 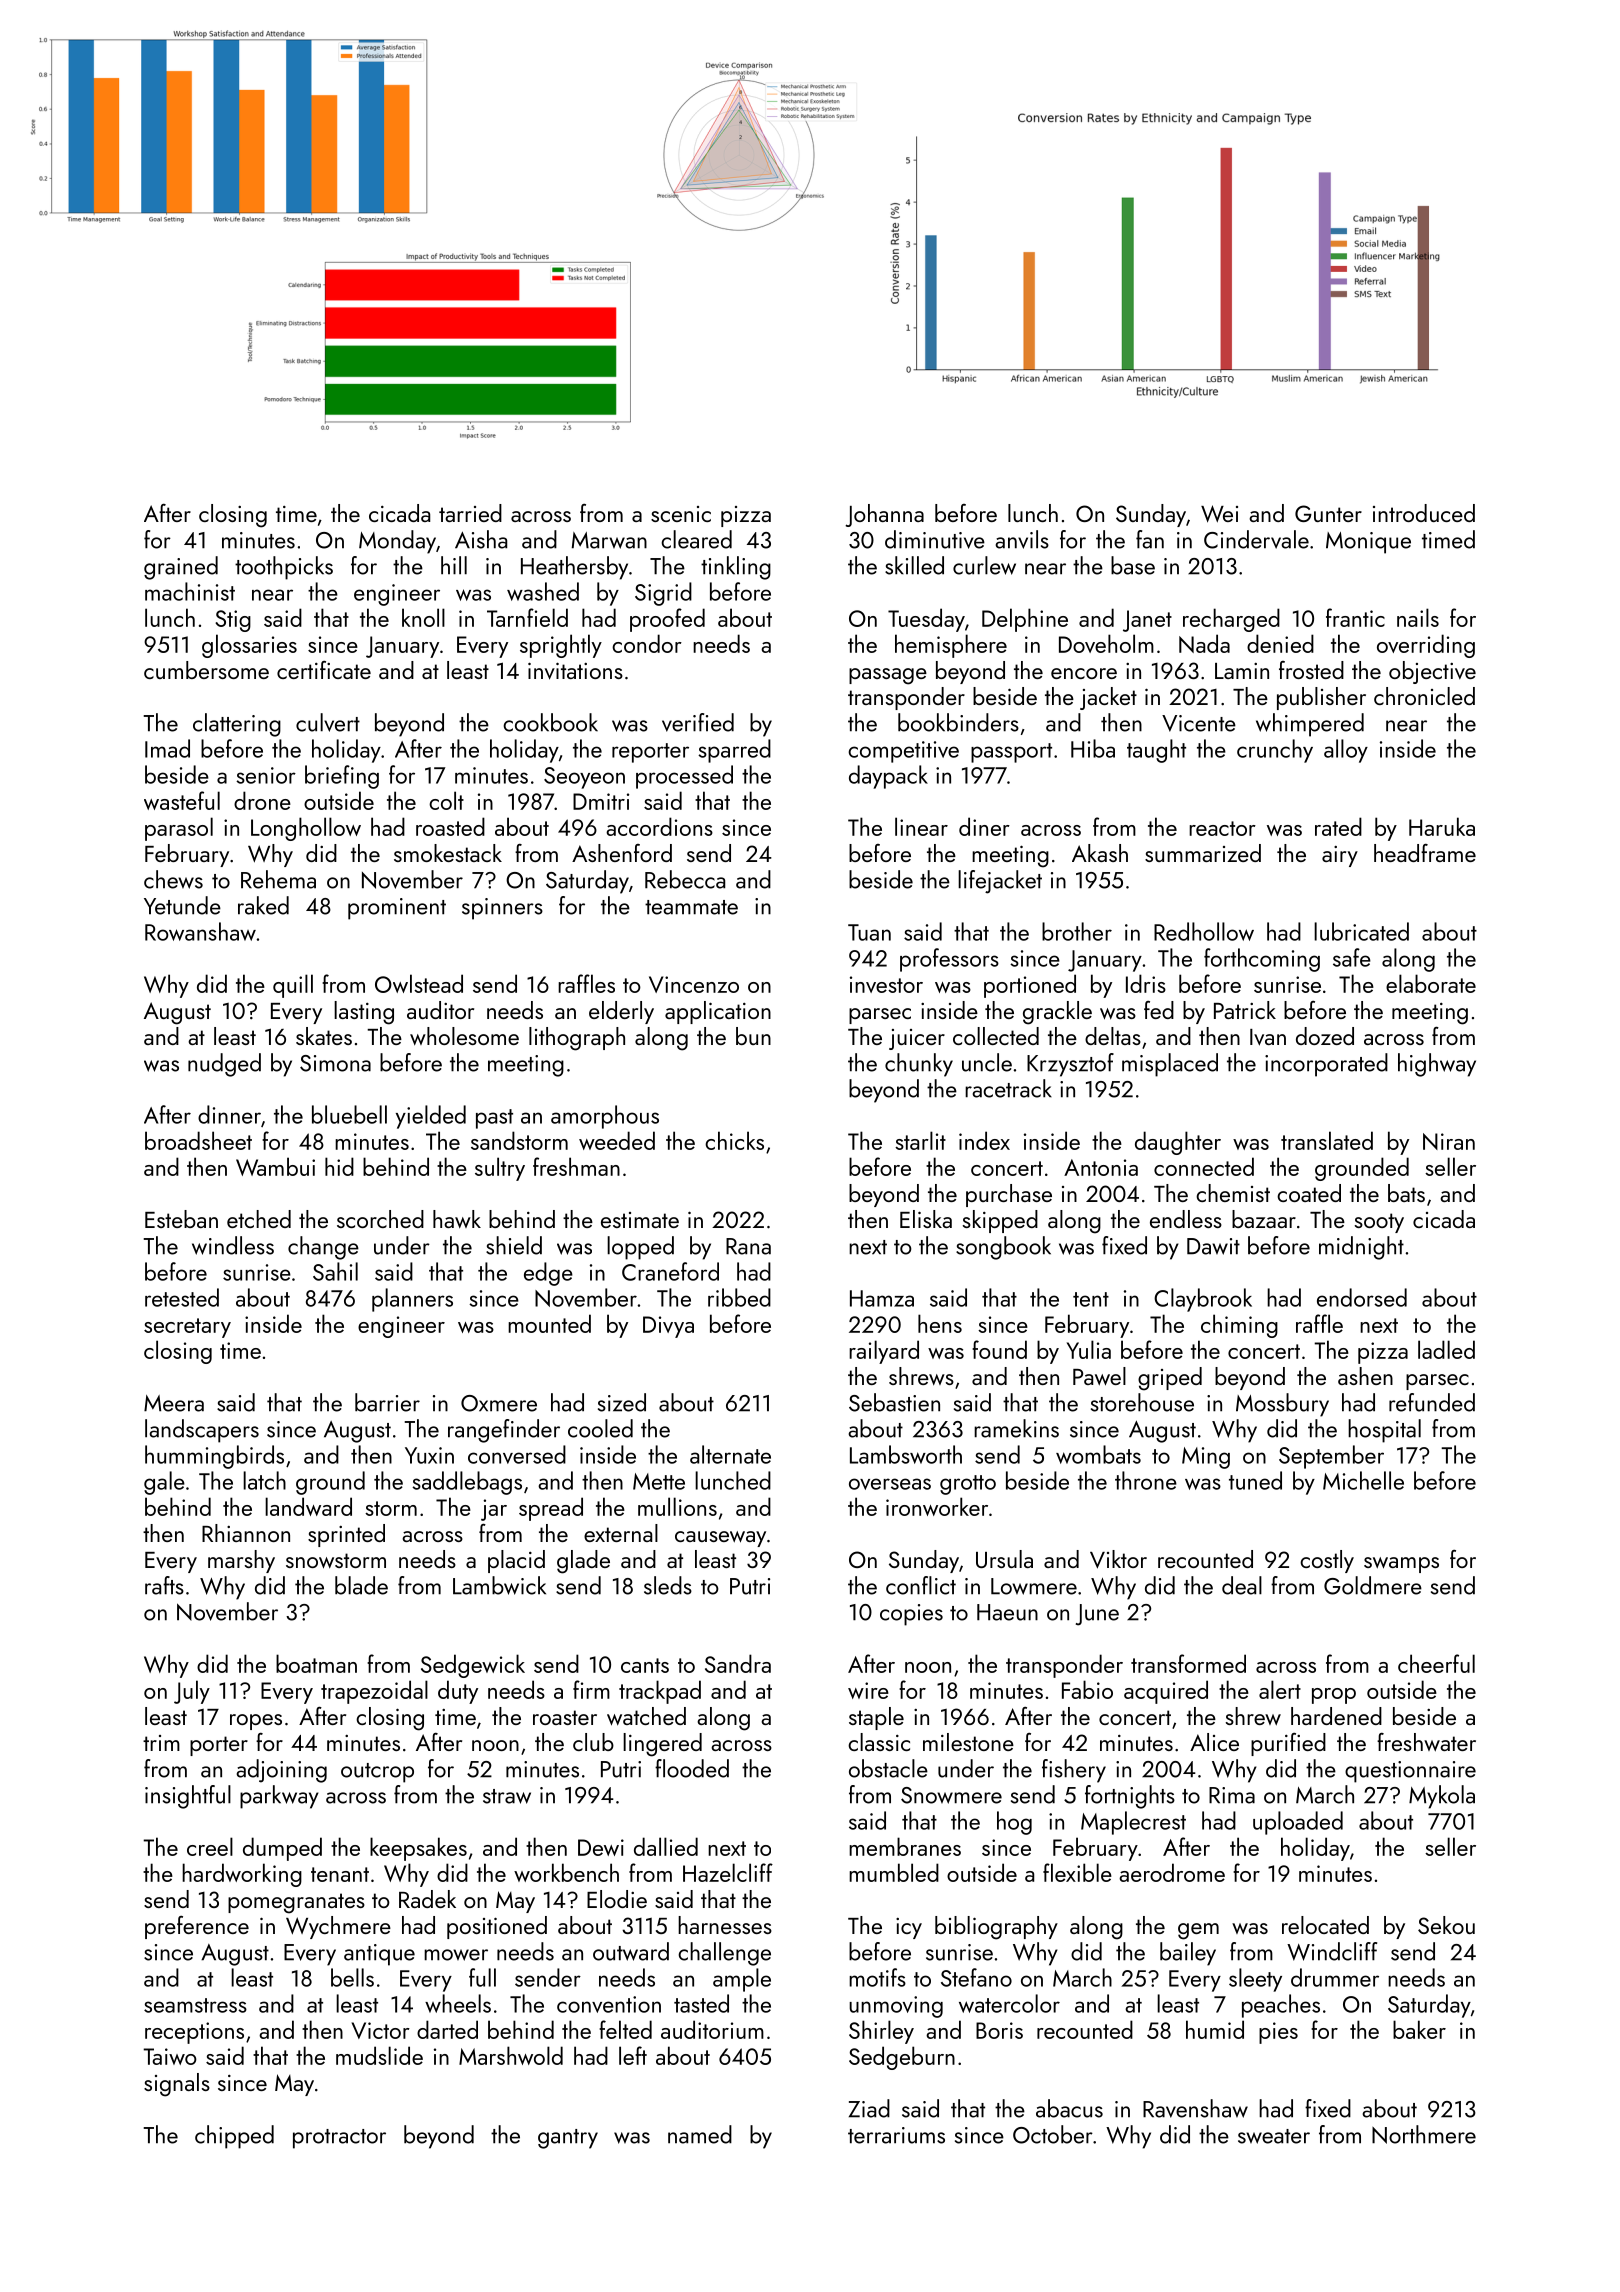 I want to click on denied, so click(x=1280, y=643).
